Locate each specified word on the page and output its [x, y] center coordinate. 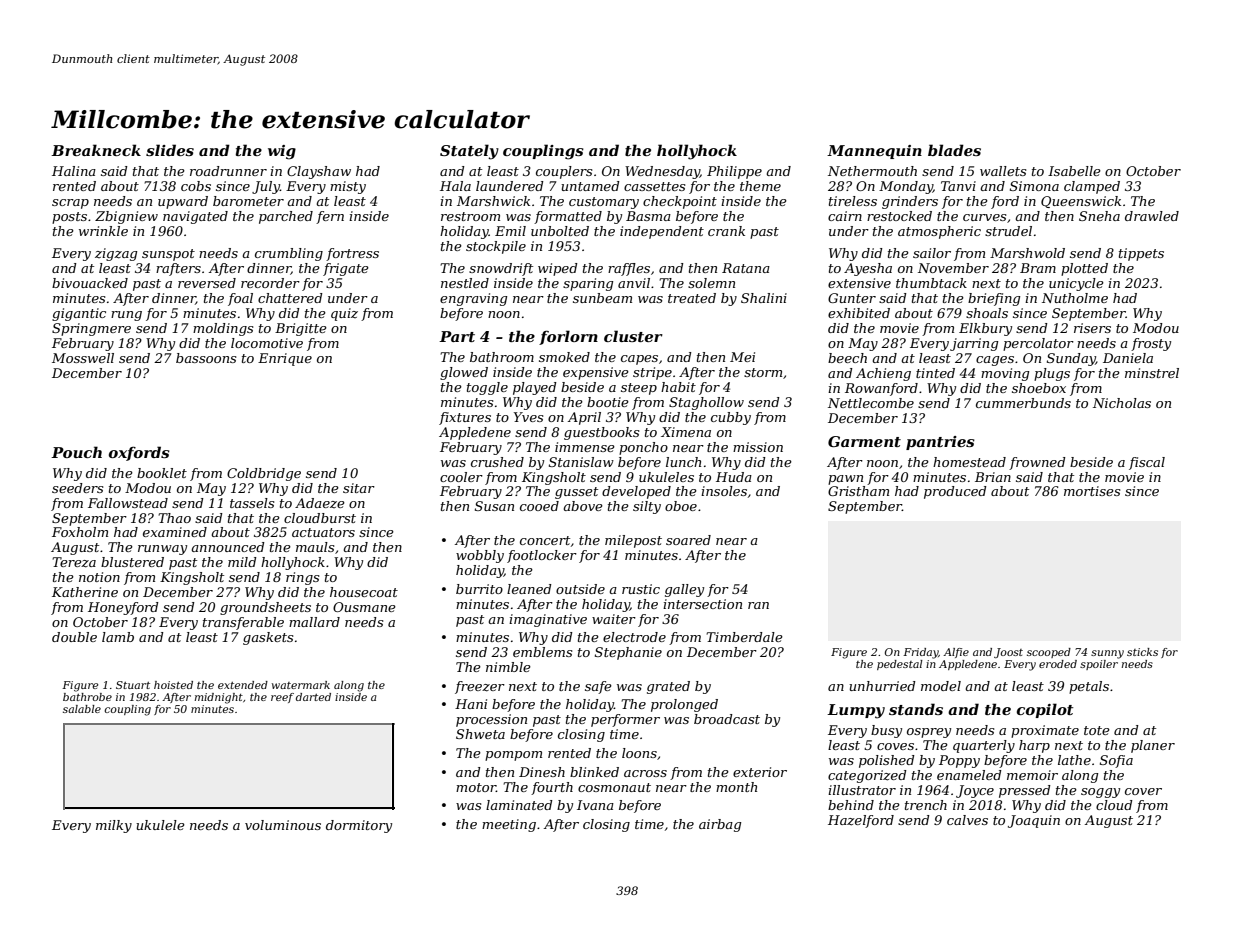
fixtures [465, 418]
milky [114, 826]
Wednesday [662, 172]
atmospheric [939, 232]
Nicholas [1122, 403]
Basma [648, 216]
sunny [1107, 654]
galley [684, 590]
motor [476, 787]
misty [348, 187]
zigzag [116, 254]
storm [763, 372]
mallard [314, 622]
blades [954, 150]
